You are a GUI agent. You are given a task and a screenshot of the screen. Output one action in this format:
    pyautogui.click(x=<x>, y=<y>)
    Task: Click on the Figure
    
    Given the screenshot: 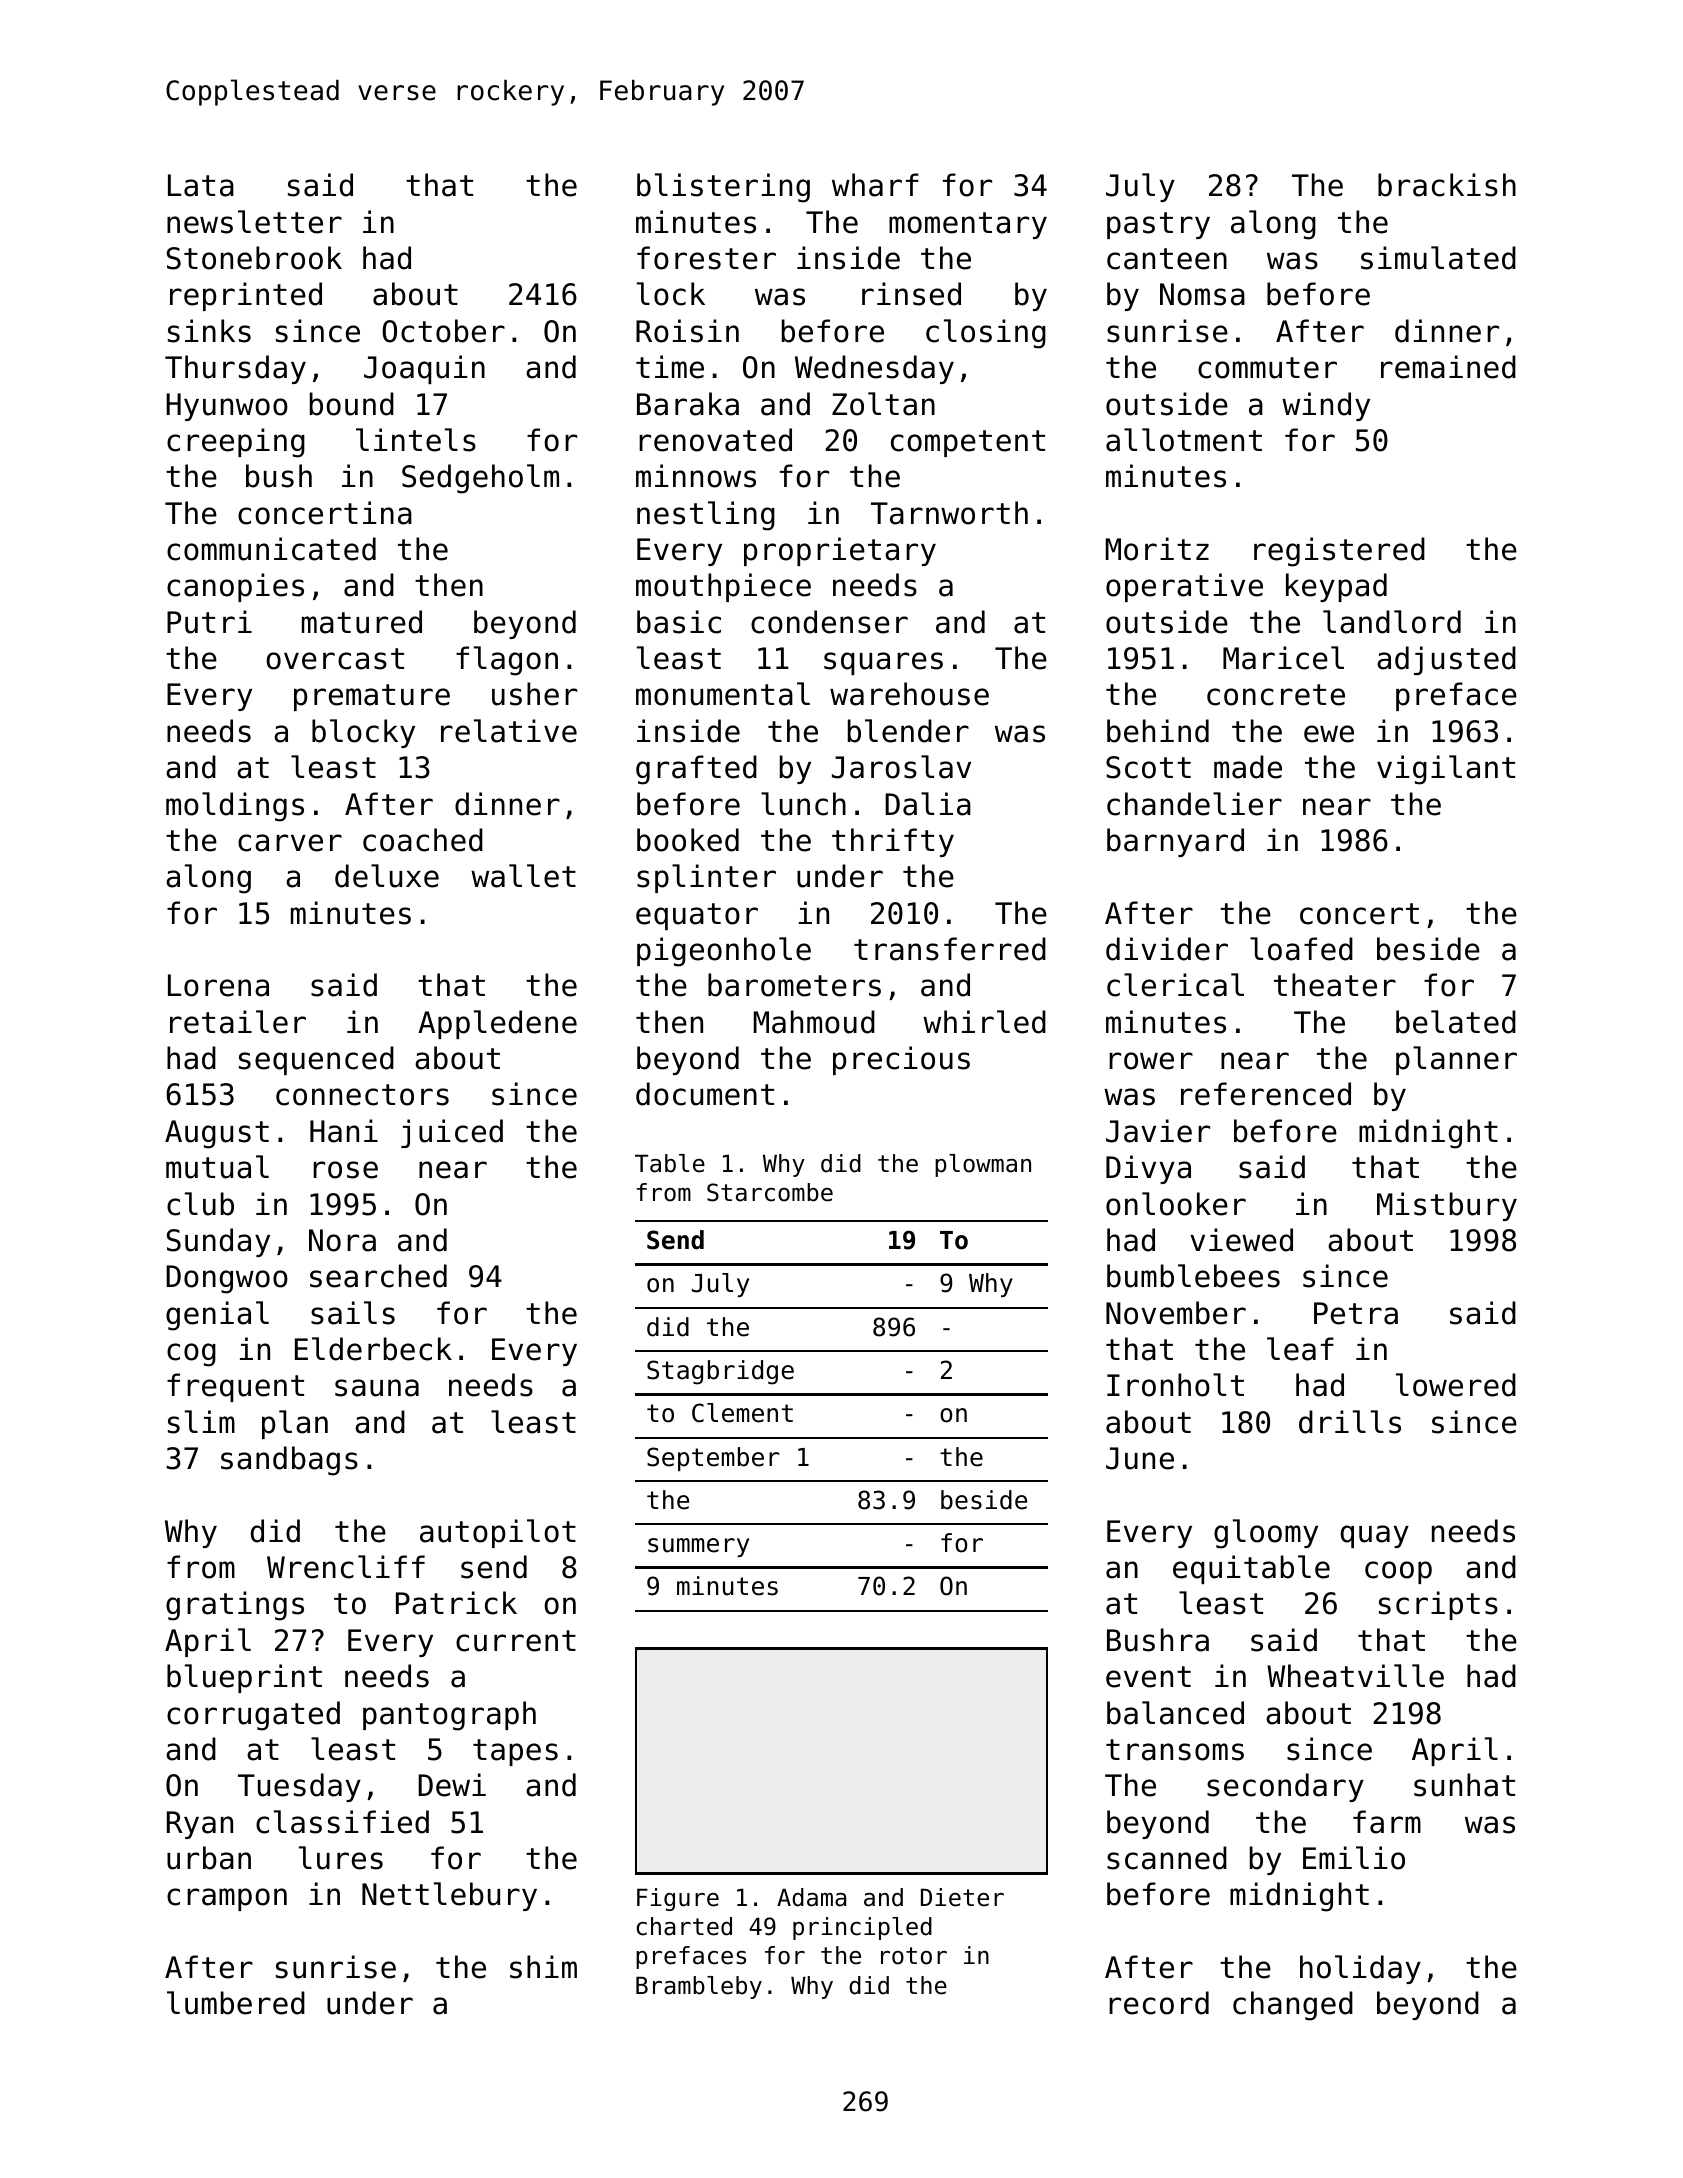 What is the action you would take?
    pyautogui.click(x=678, y=1899)
